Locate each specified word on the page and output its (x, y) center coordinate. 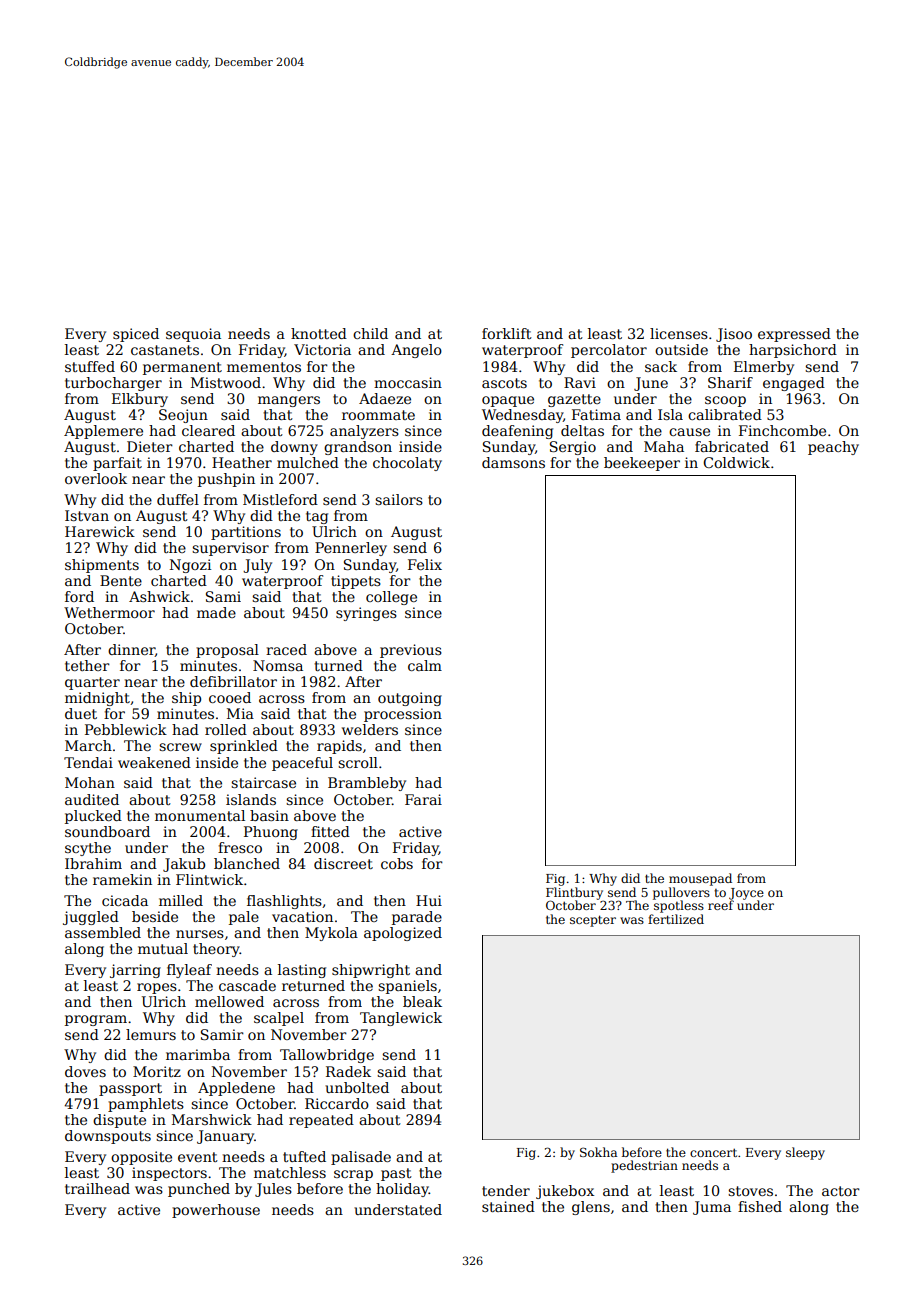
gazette (574, 400)
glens (591, 1208)
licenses (679, 333)
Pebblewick (126, 729)
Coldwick (736, 462)
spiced (136, 335)
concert (713, 1152)
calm (425, 665)
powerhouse (216, 1211)
